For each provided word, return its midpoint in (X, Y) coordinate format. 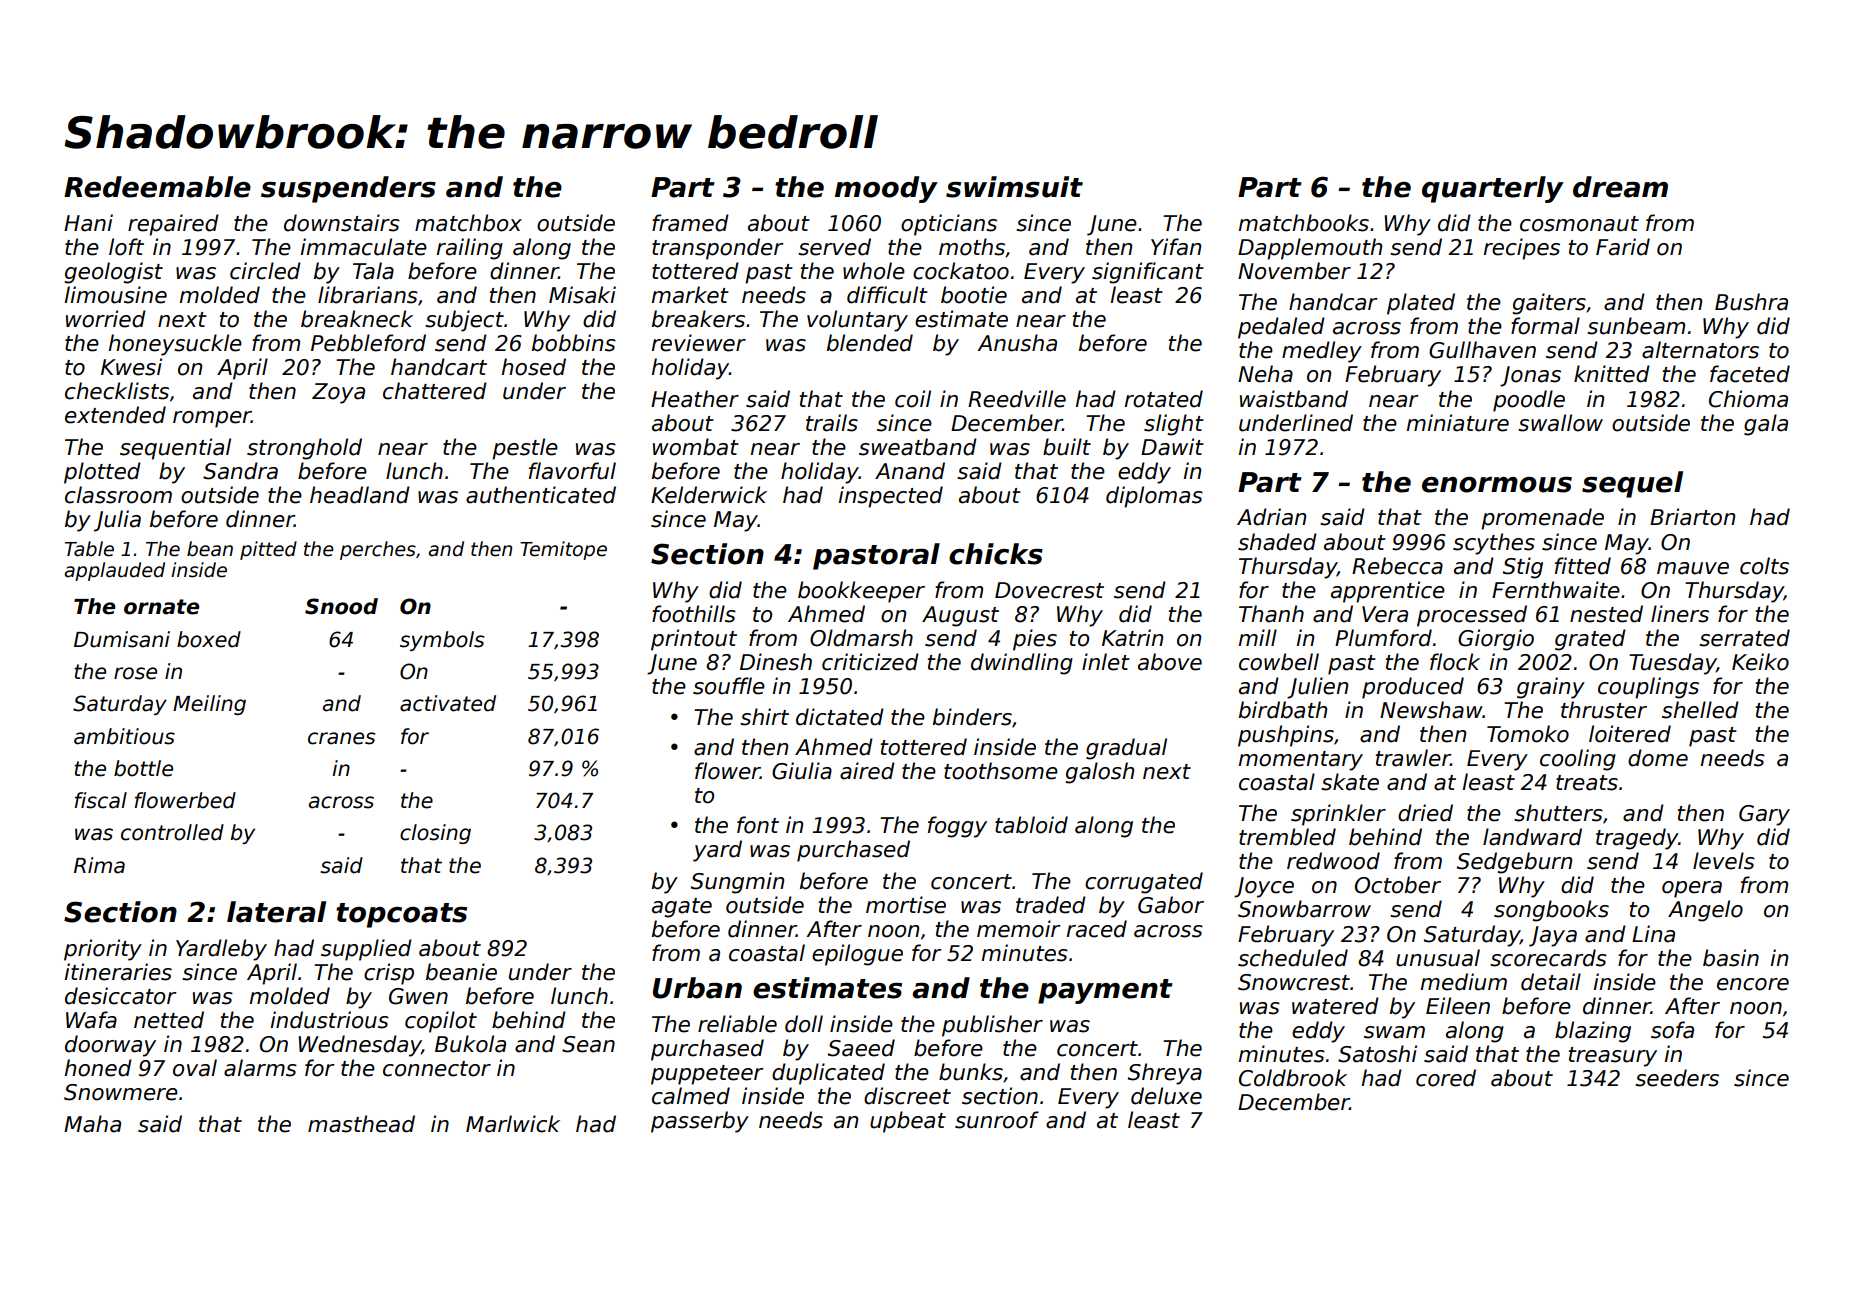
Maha (92, 1124)
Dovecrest (1049, 590)
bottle (143, 768)
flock (1455, 662)
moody (886, 189)
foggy (957, 827)
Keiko (1760, 662)
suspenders (348, 189)
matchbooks (1304, 223)
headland (360, 495)
